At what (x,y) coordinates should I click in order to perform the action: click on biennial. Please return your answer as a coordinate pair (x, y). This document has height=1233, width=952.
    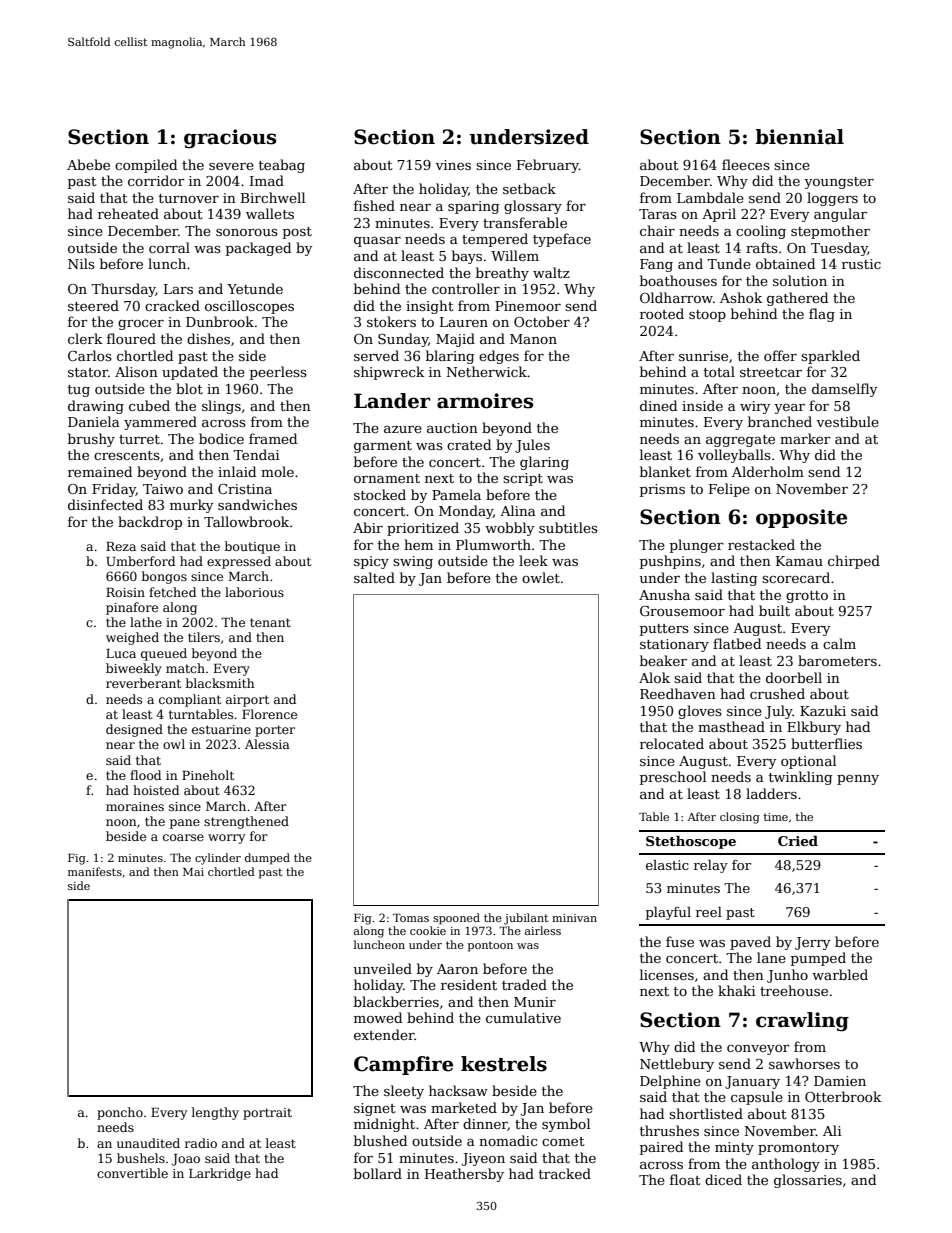
    Looking at the image, I should click on (799, 137).
